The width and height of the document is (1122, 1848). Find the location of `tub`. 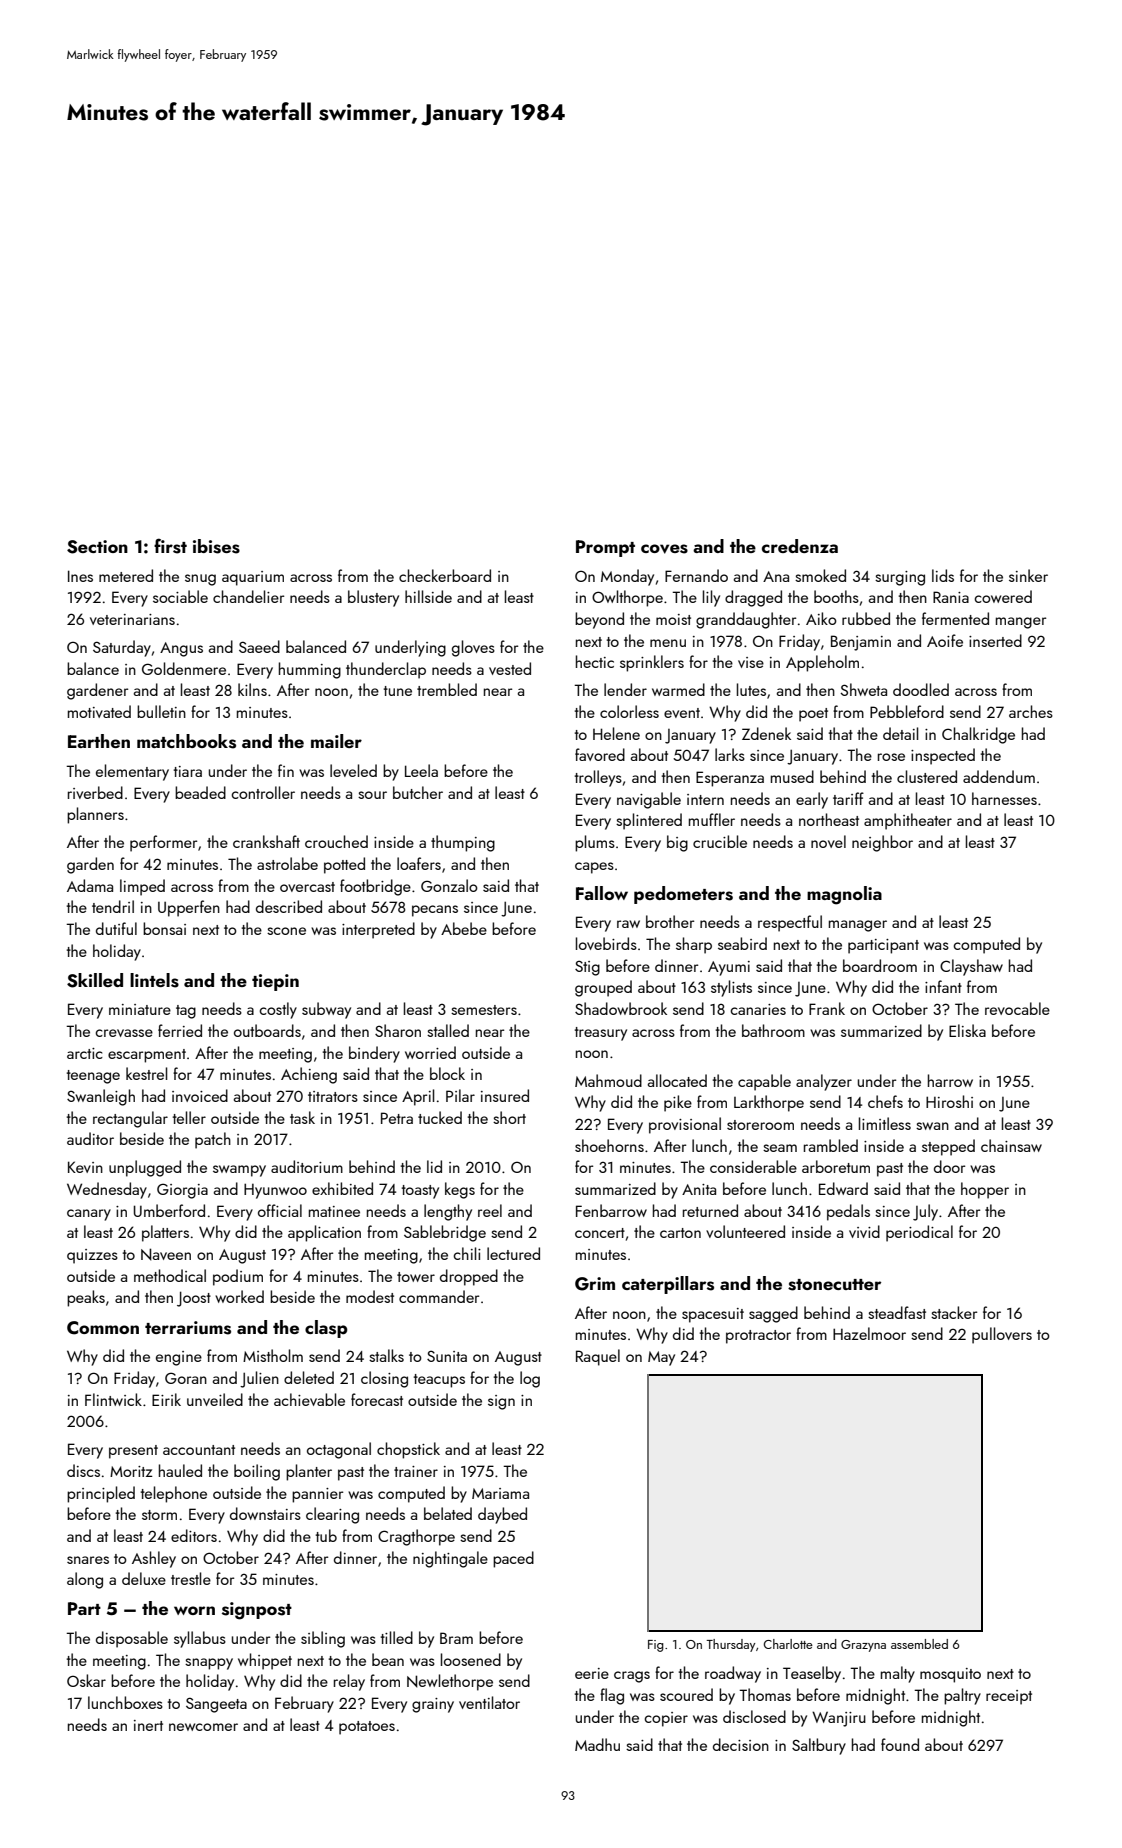

tub is located at coordinates (326, 1535).
